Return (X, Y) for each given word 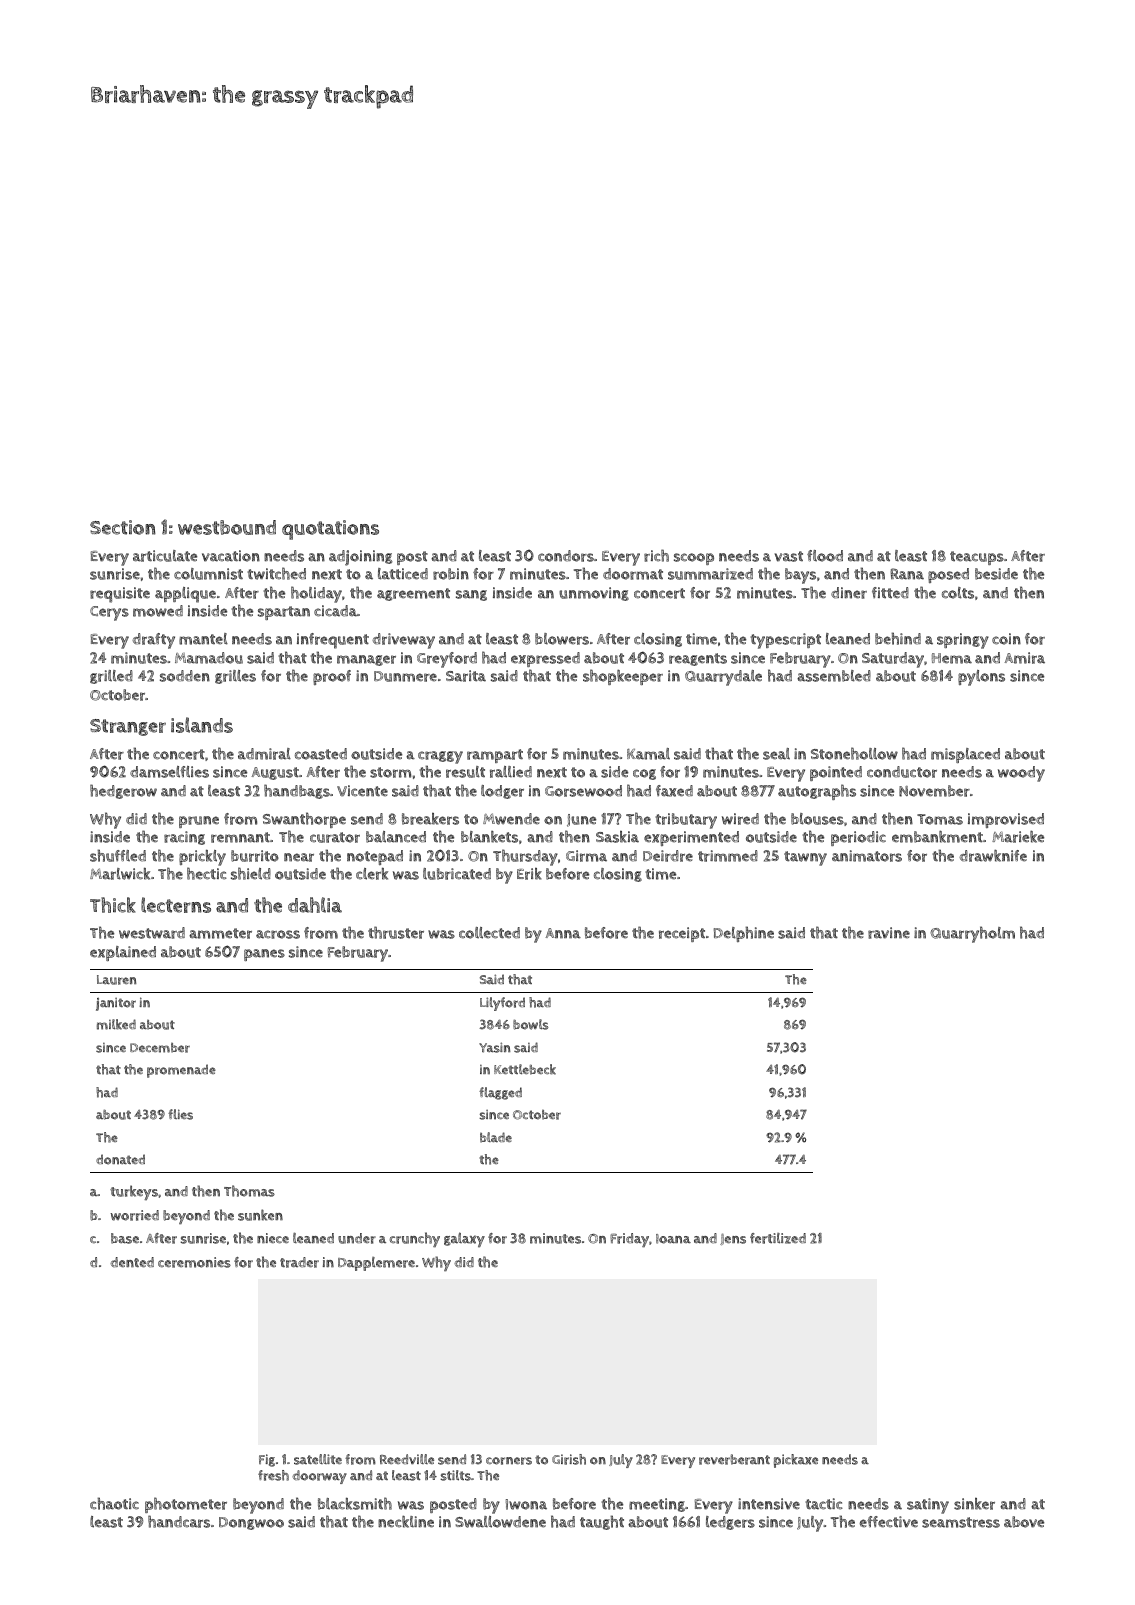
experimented (691, 838)
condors (566, 556)
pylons (981, 678)
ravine (889, 933)
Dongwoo (251, 1523)
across (278, 934)
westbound (227, 527)
